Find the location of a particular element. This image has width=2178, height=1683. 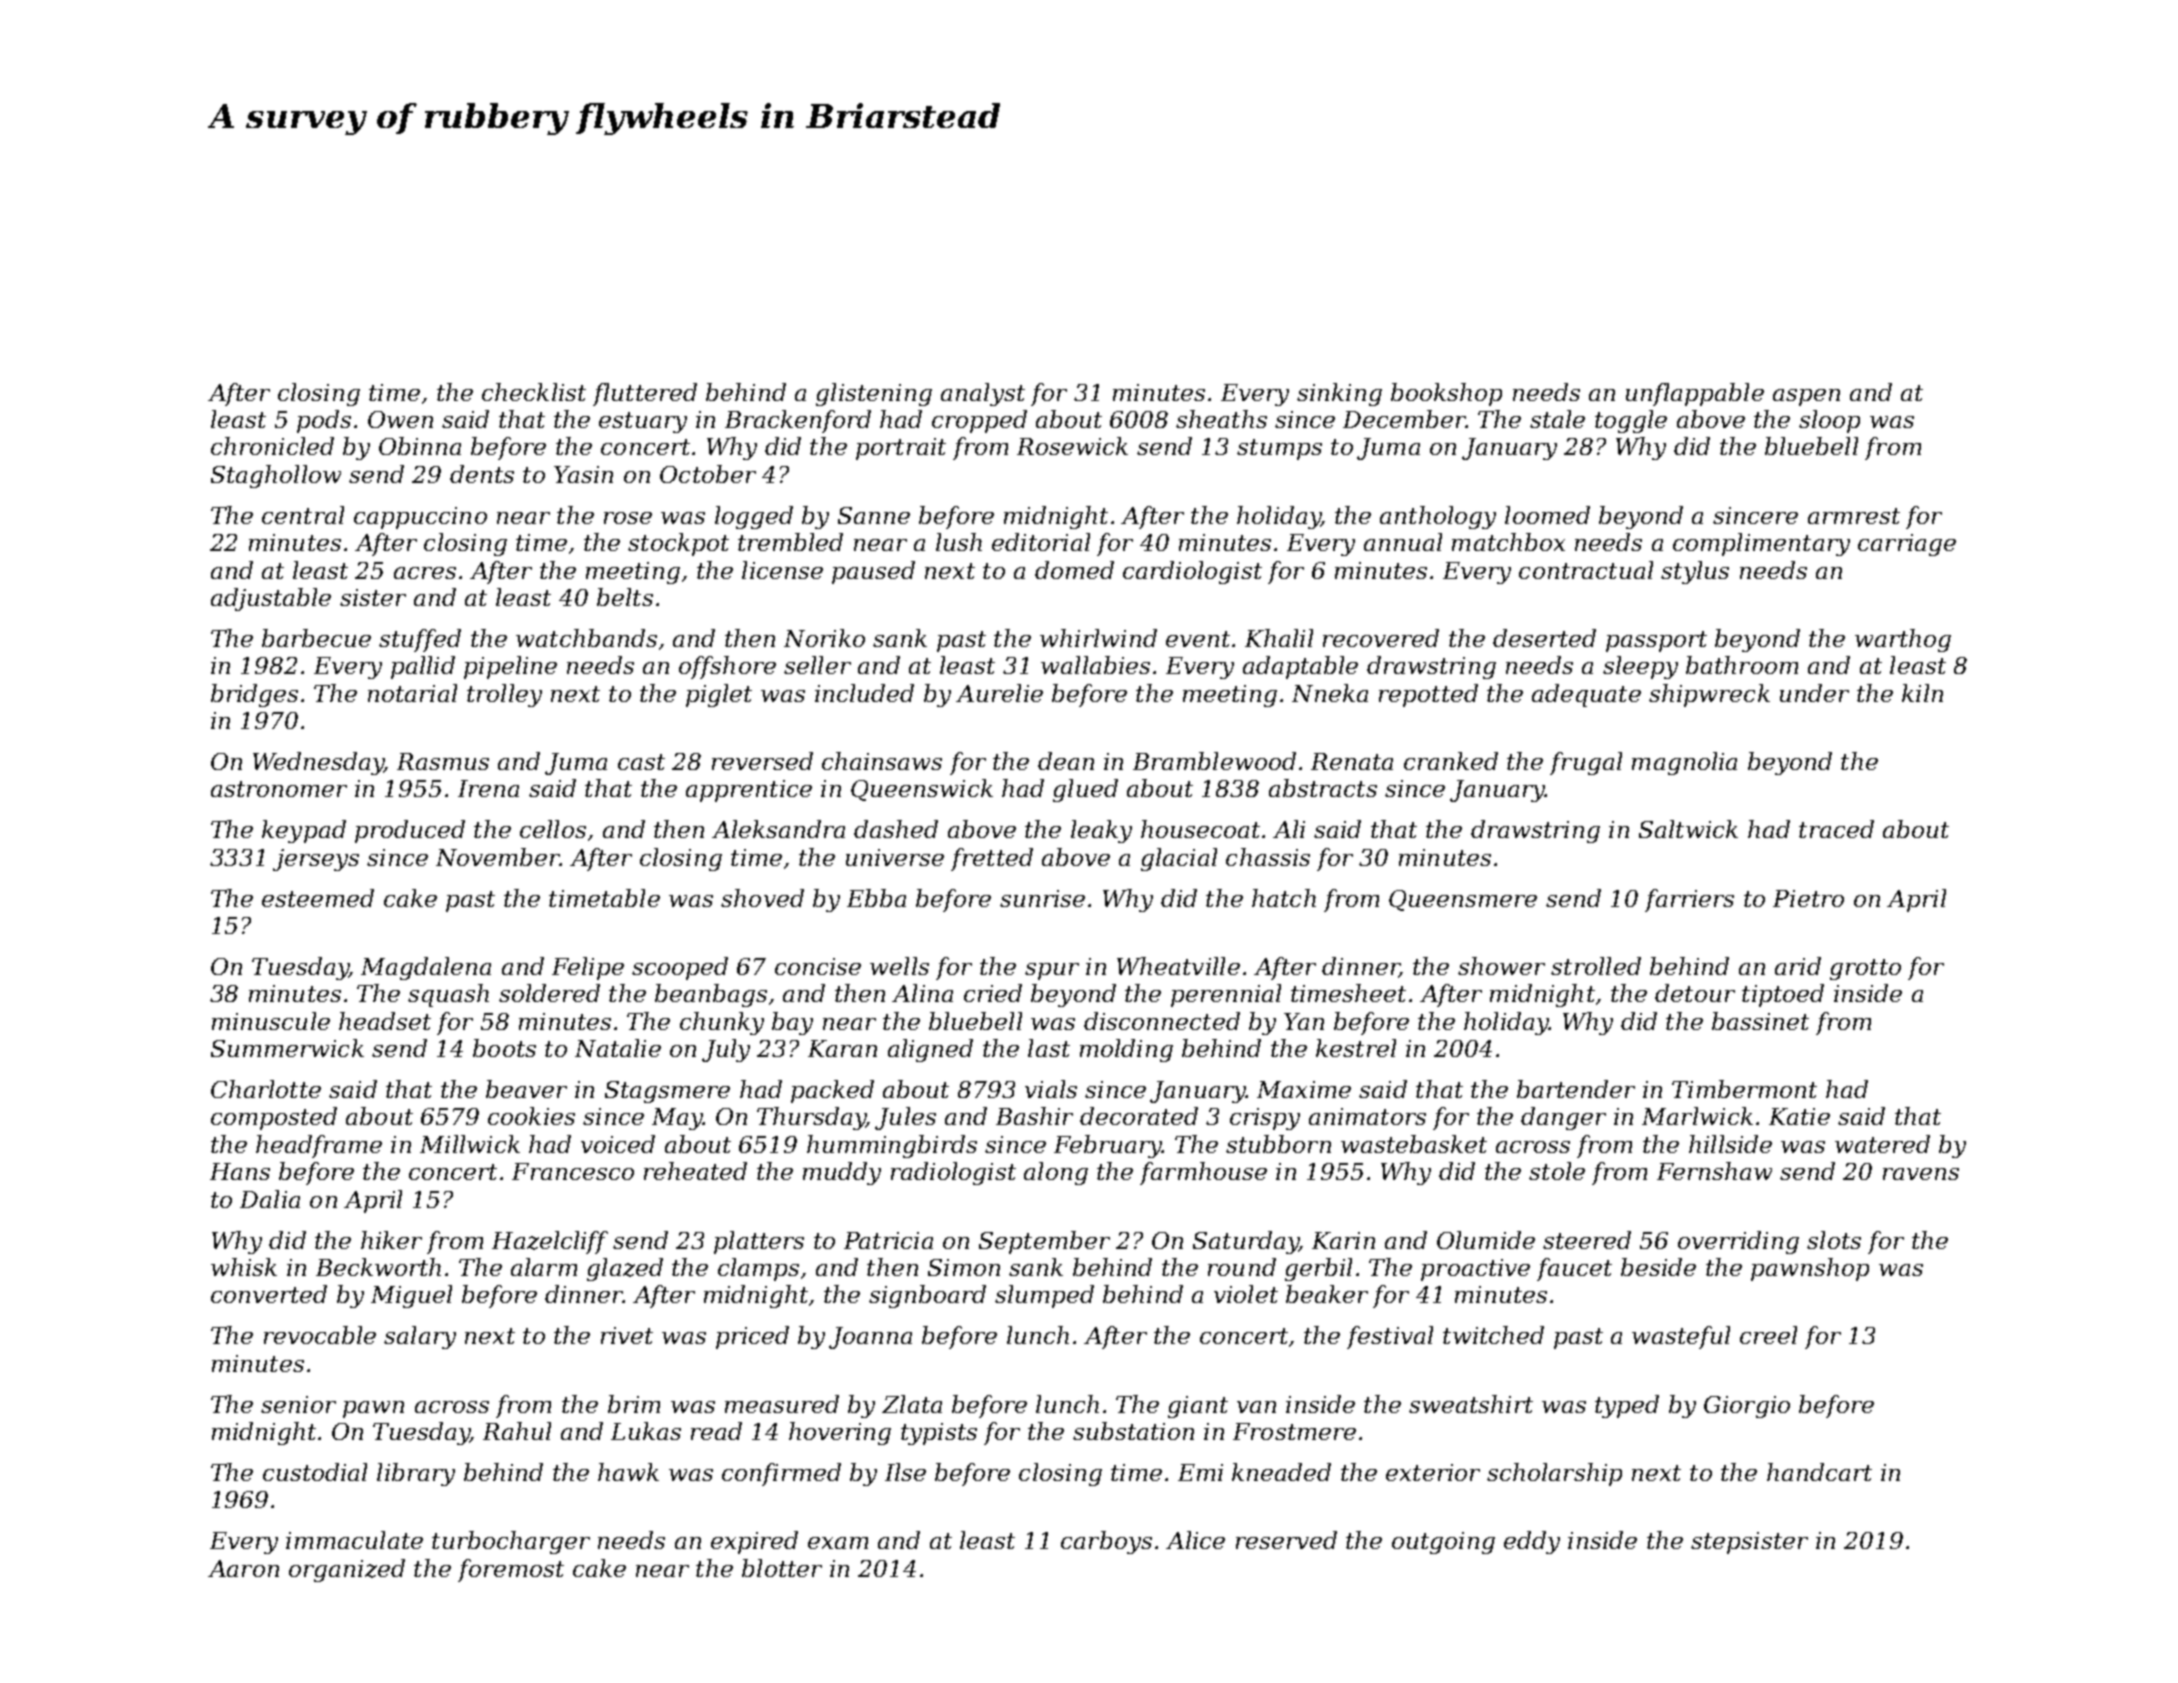

revocable is located at coordinates (320, 1335).
